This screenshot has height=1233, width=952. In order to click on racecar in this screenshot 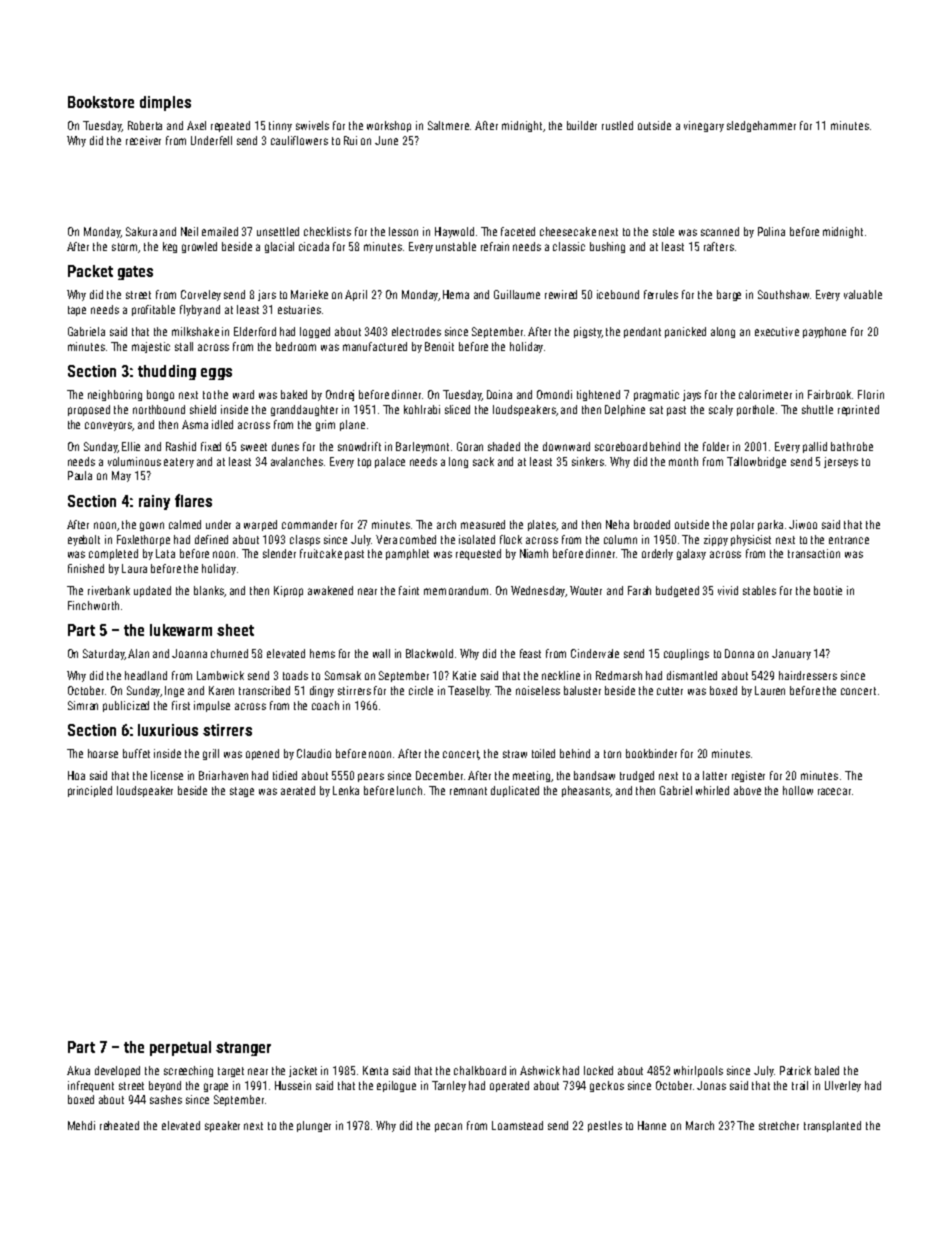, I will do `click(834, 791)`.
